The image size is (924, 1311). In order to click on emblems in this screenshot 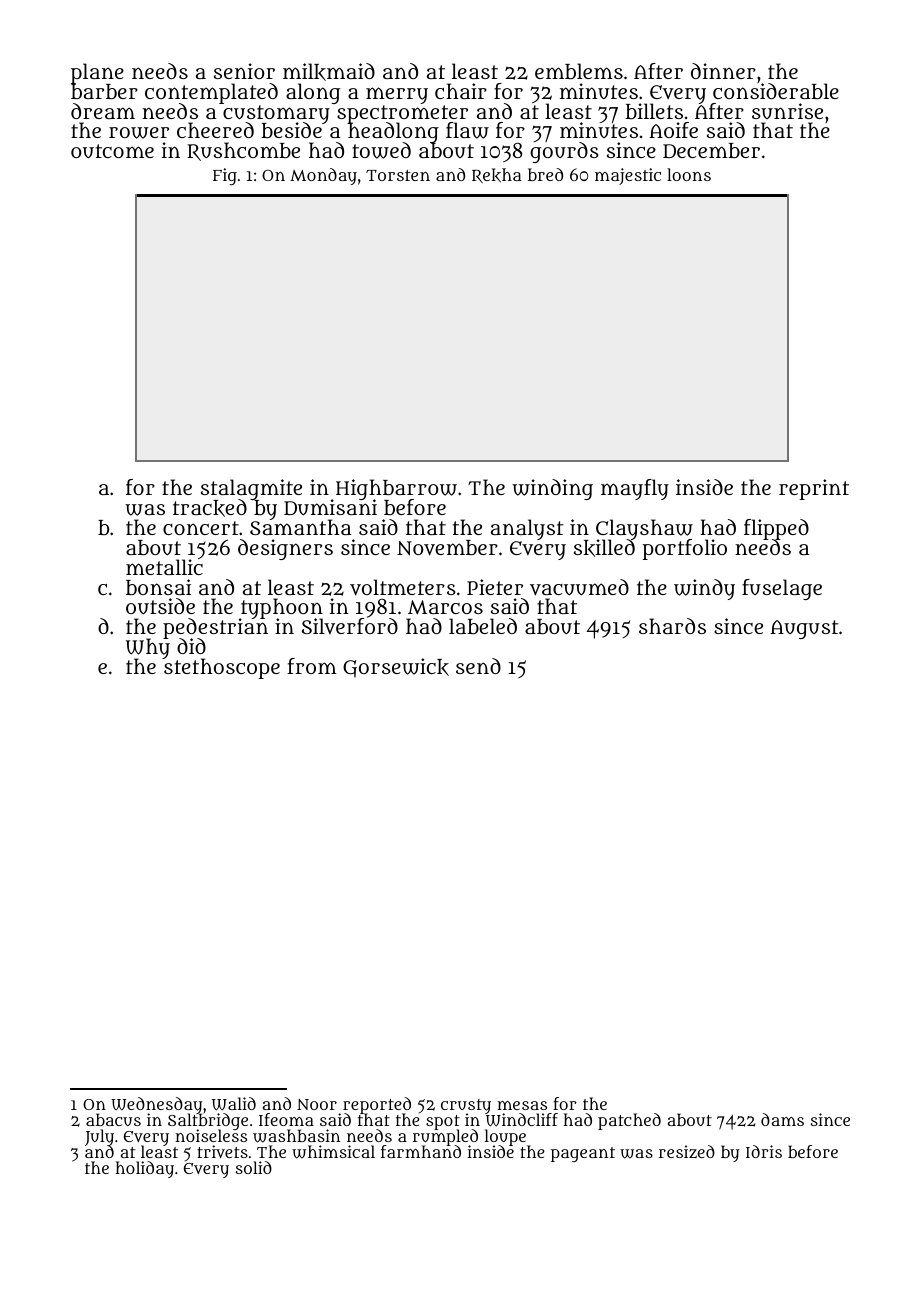, I will do `click(579, 71)`.
